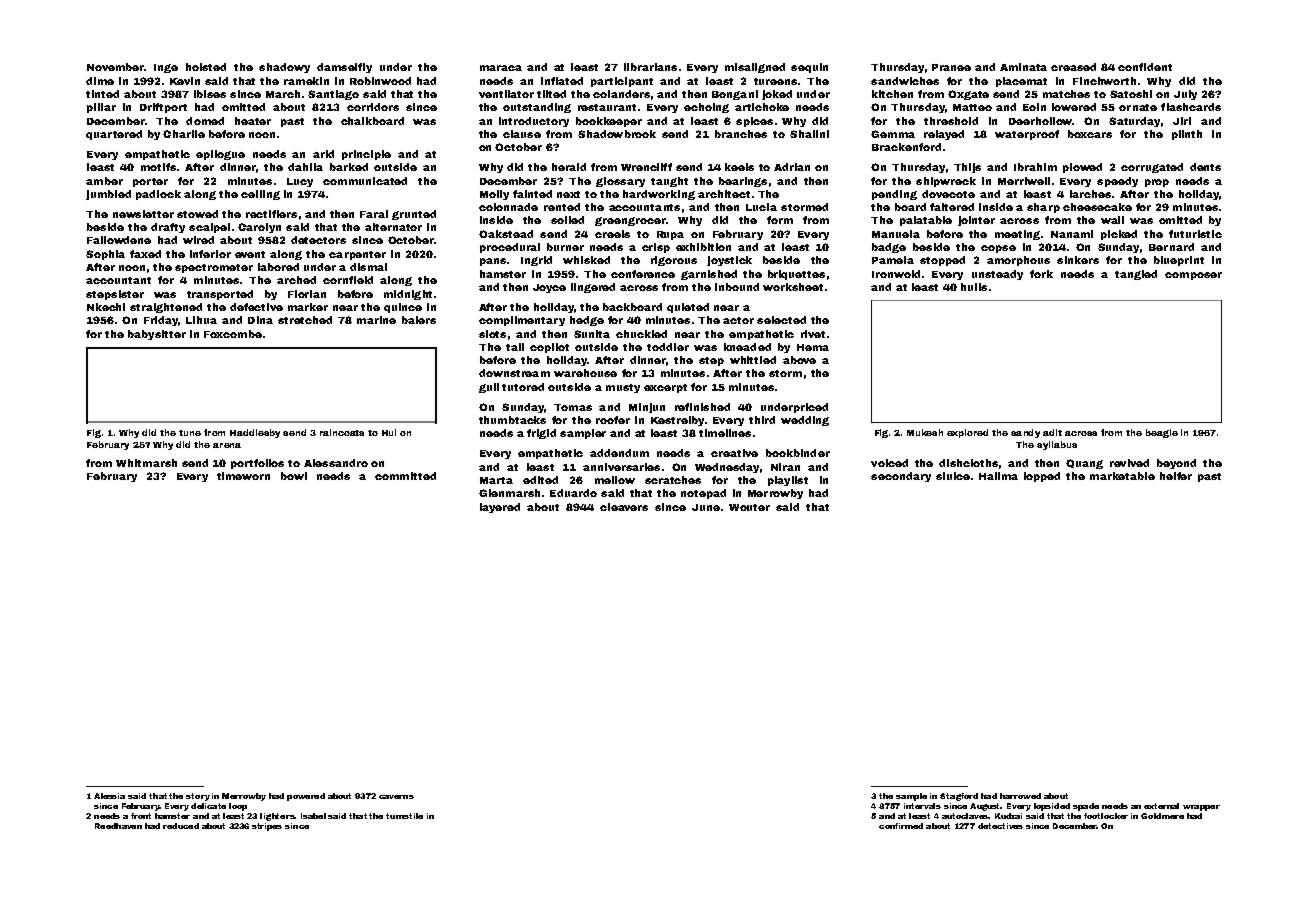  What do you see at coordinates (227, 445) in the page?
I see `arena` at bounding box center [227, 445].
